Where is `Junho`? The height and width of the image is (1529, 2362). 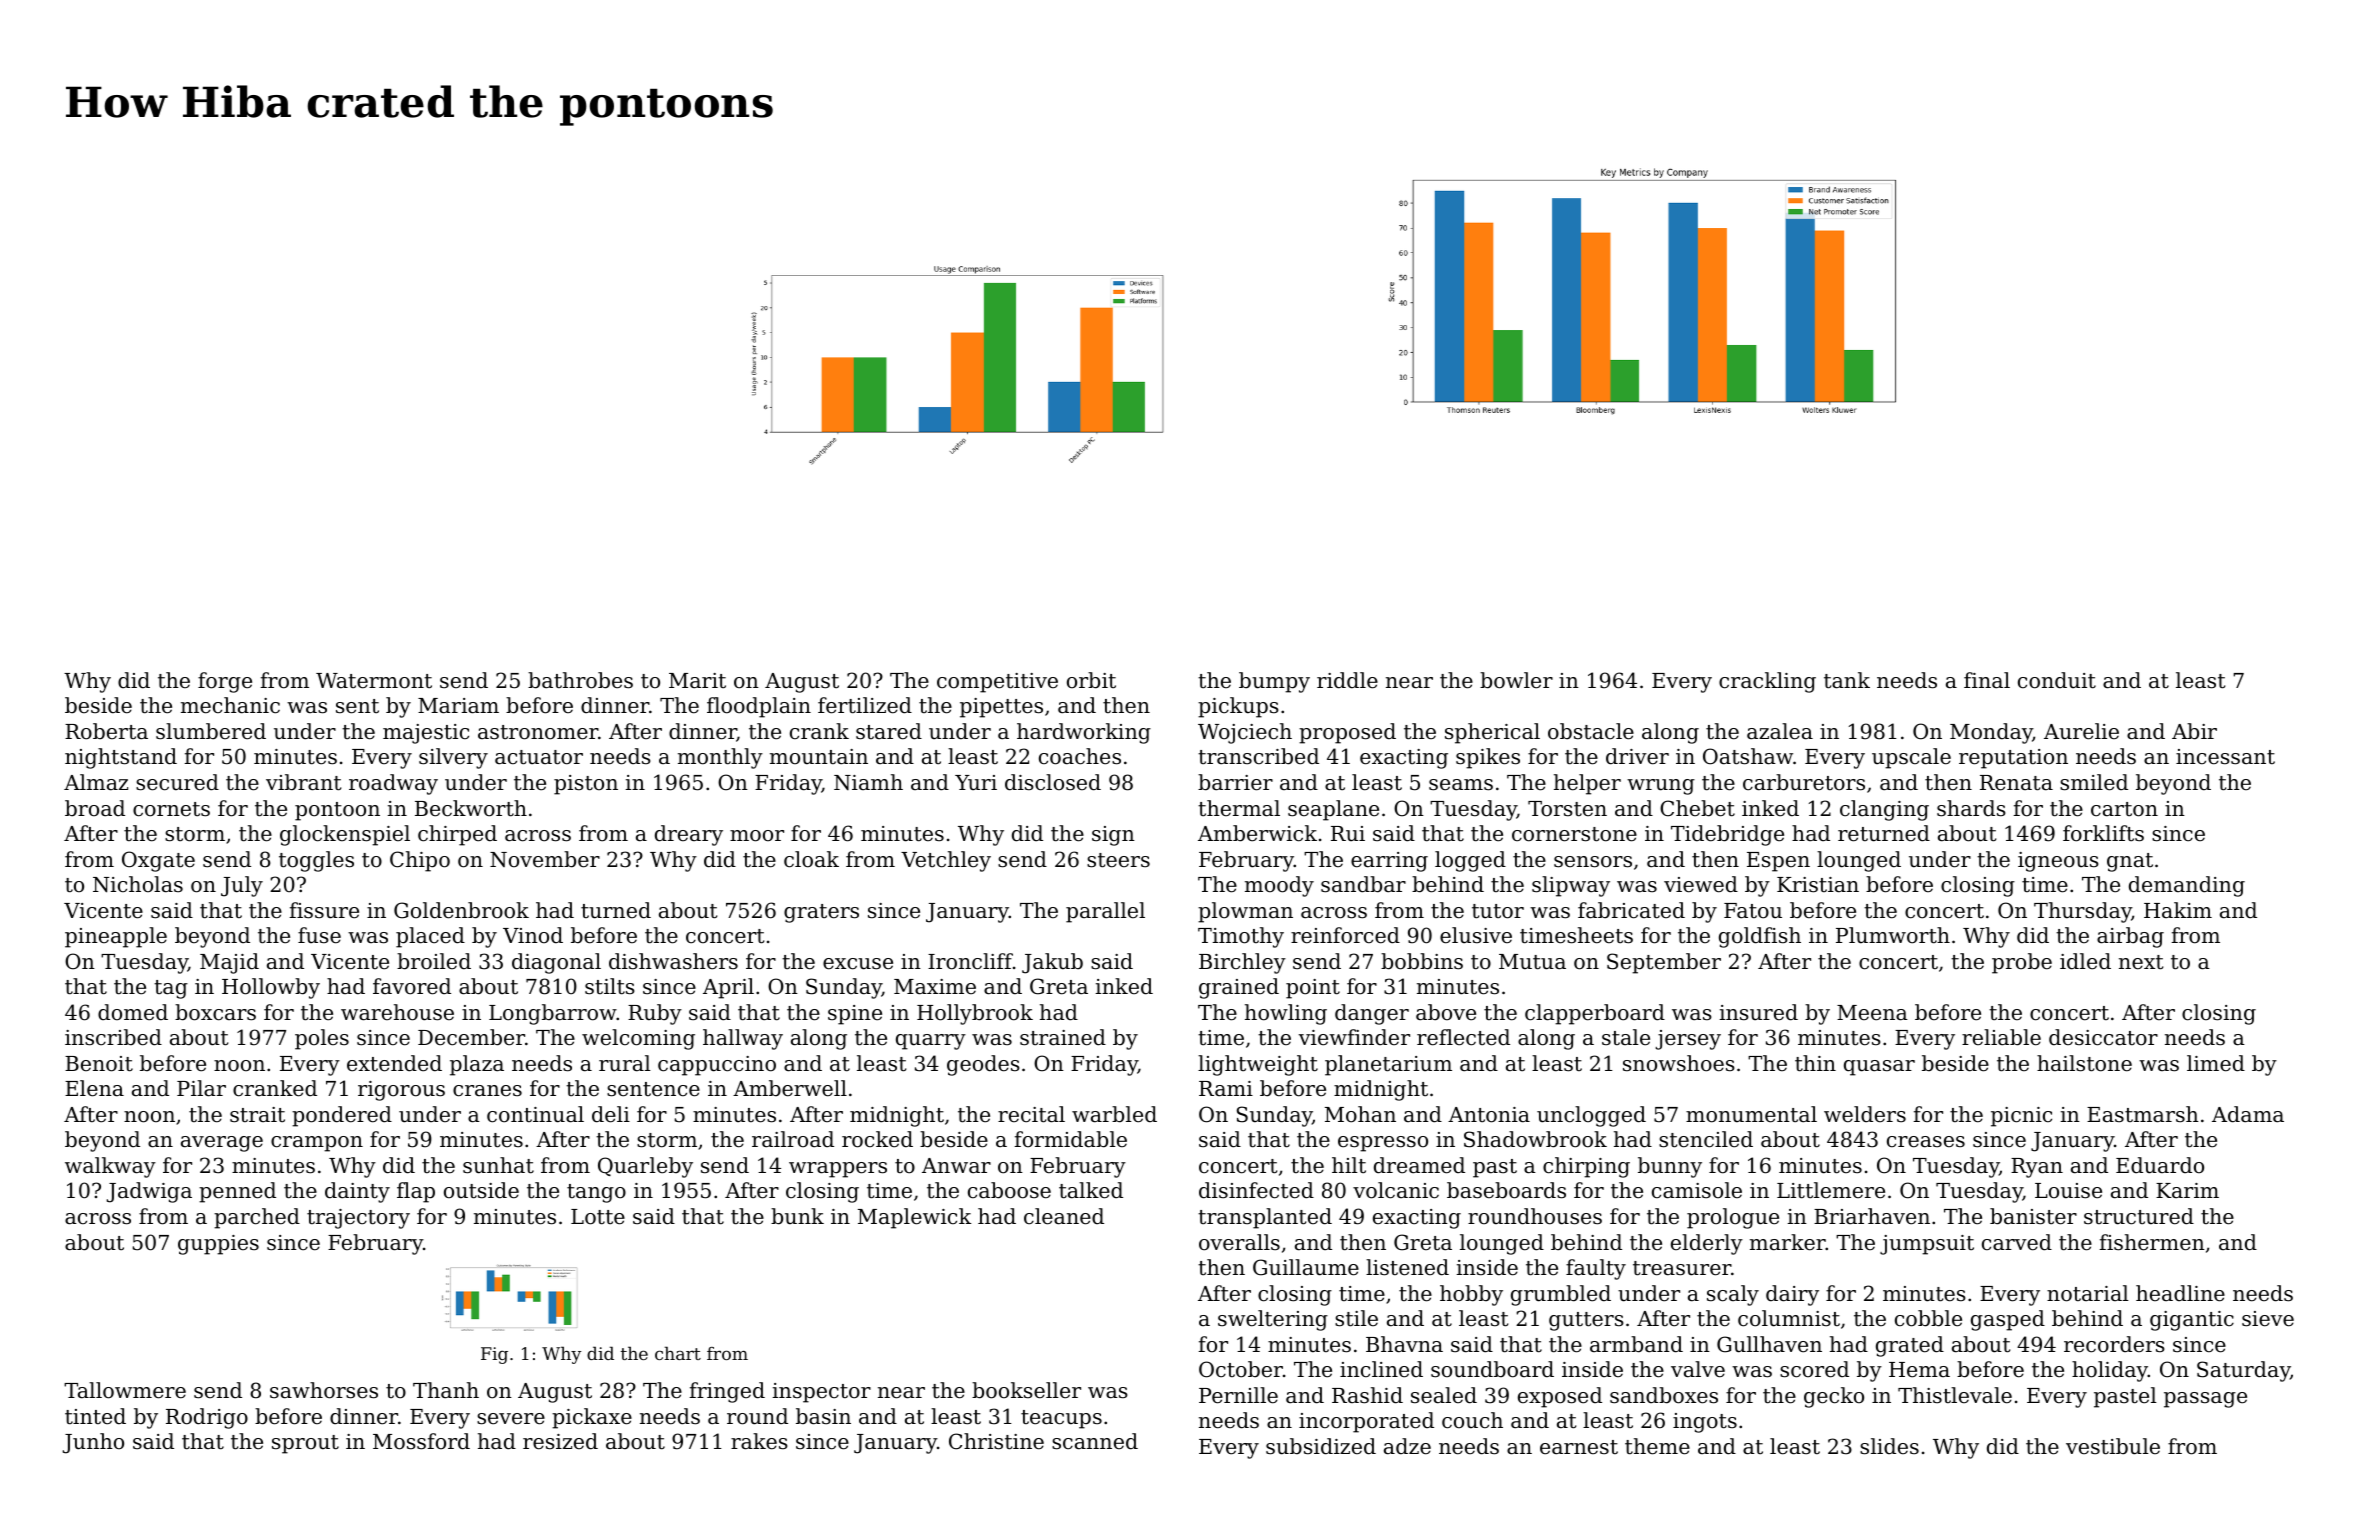
Junho is located at coordinates (93, 1443).
